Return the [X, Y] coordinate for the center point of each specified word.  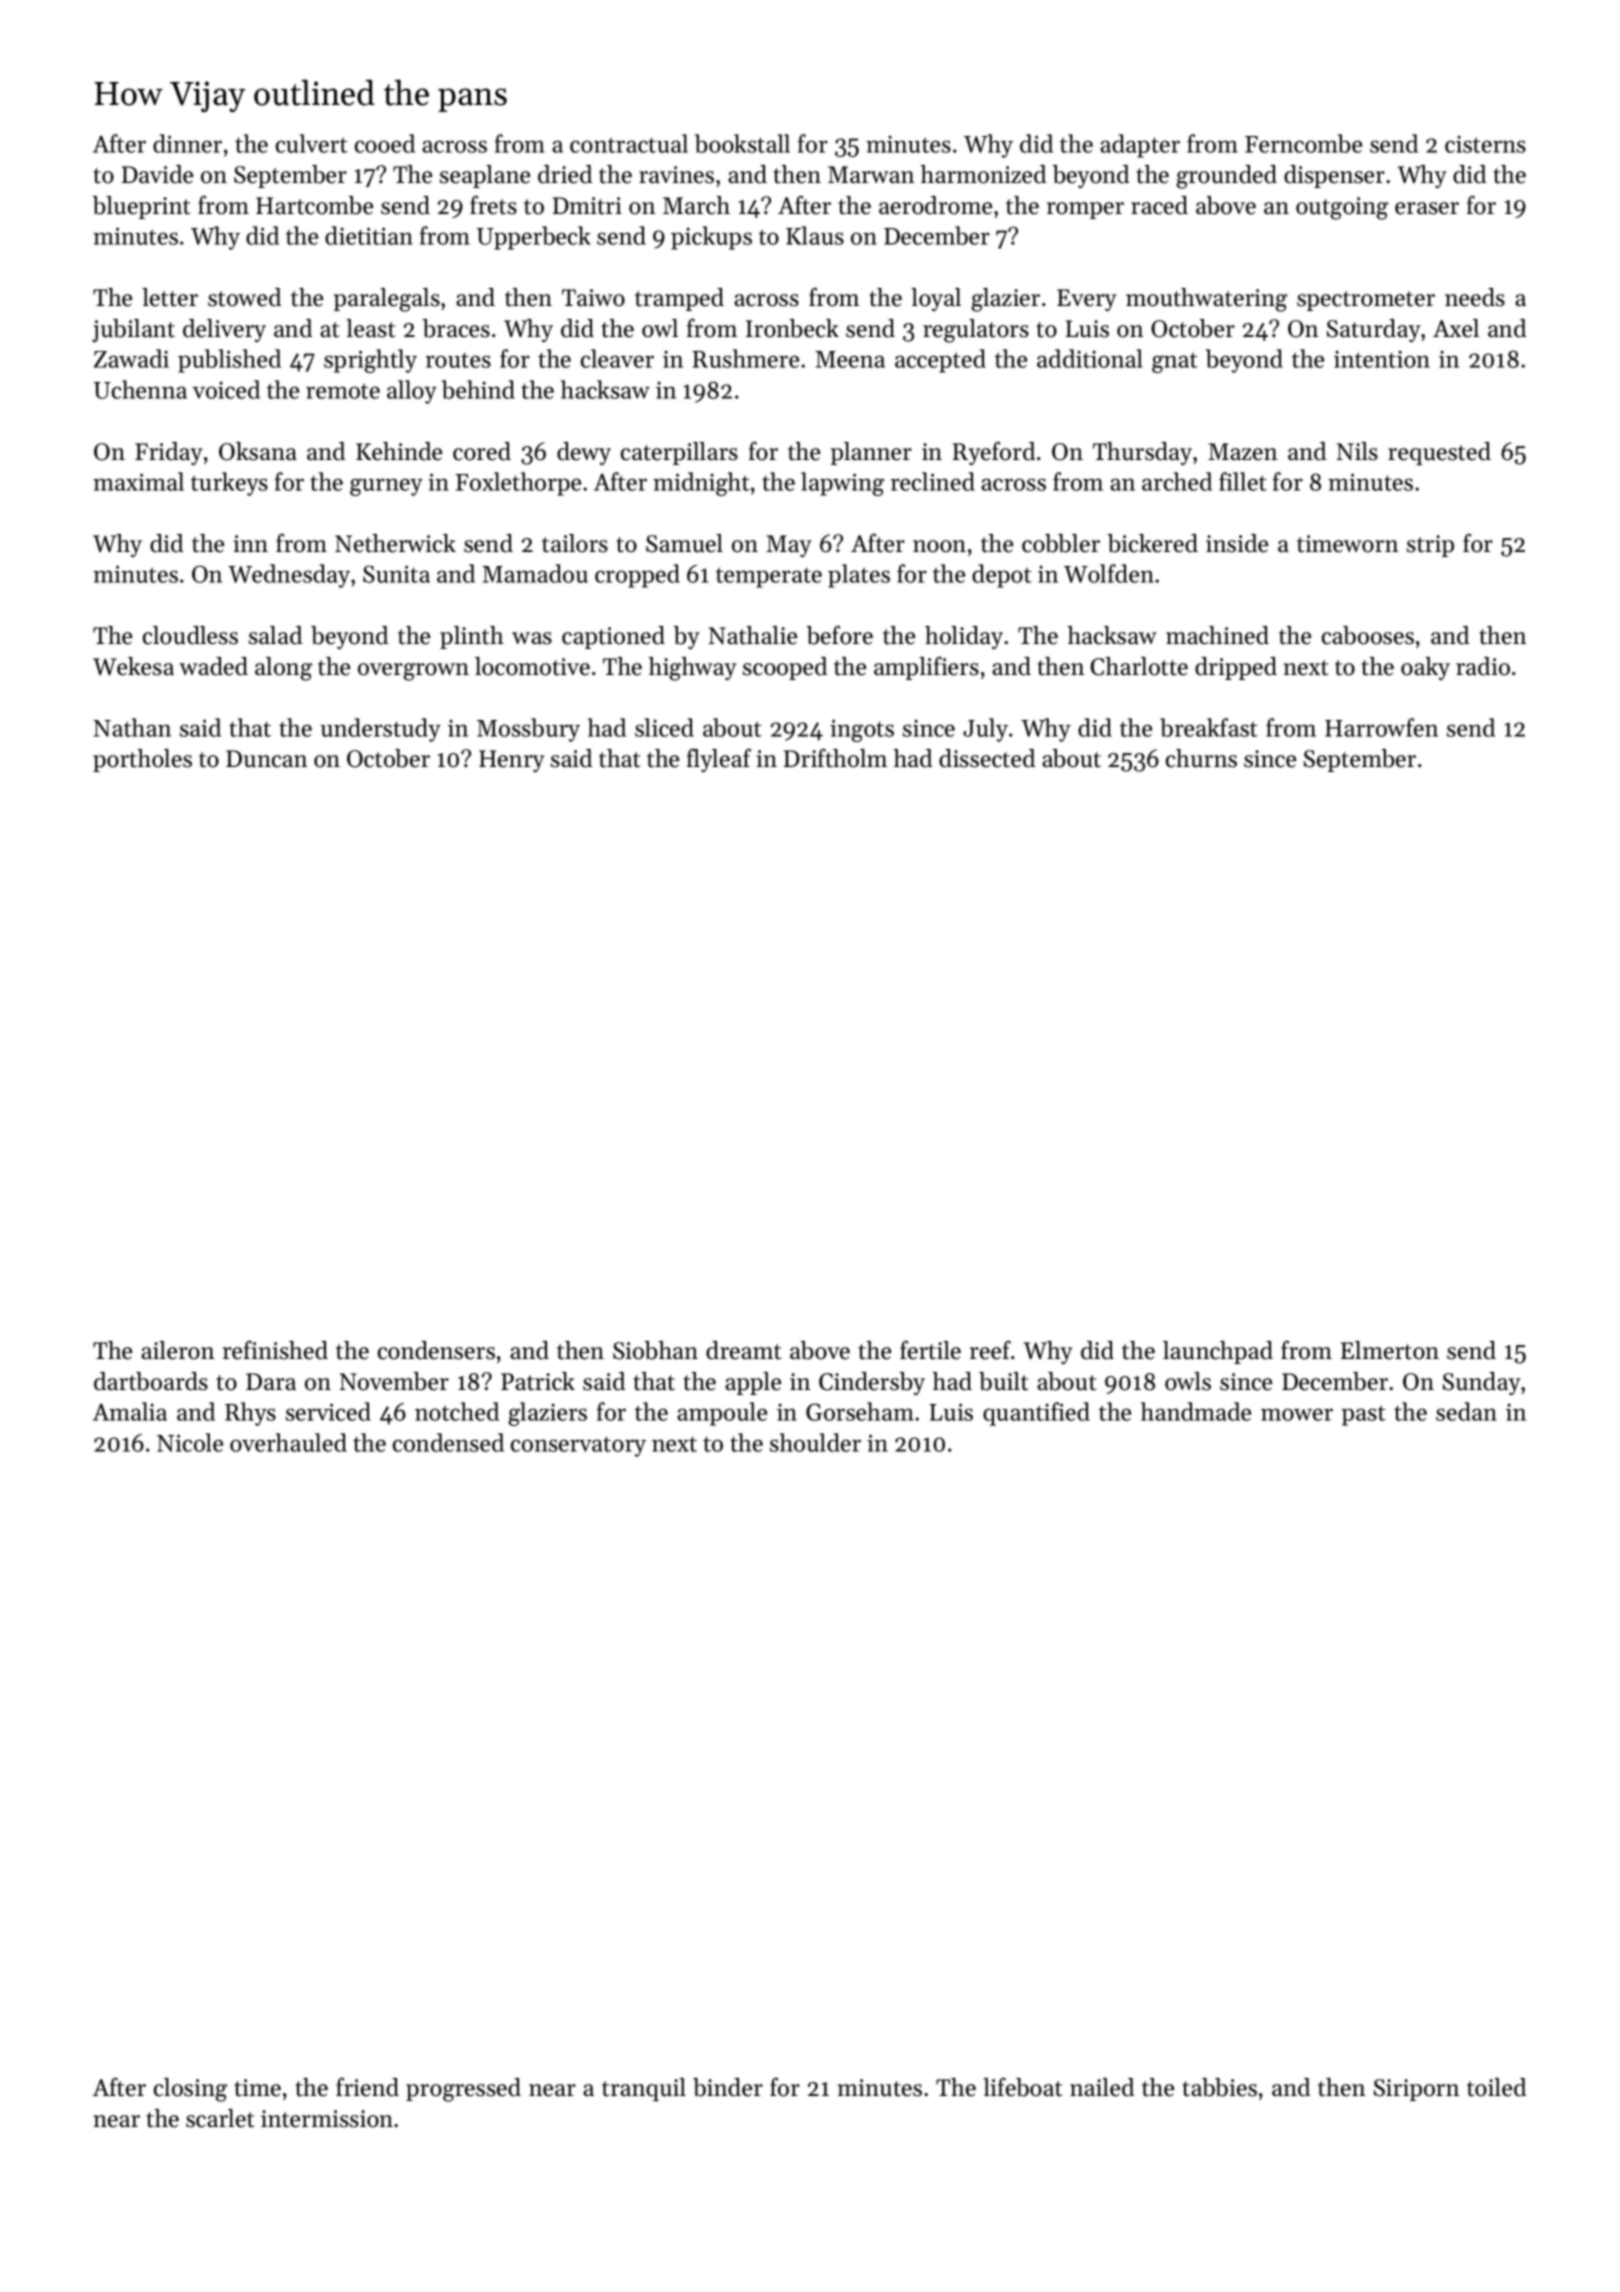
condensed [448, 1442]
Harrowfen [1381, 727]
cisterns [1485, 144]
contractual [629, 143]
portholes [142, 760]
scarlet [220, 2118]
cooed [385, 143]
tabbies [1219, 2087]
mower [1297, 1414]
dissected [987, 758]
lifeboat [1022, 2087]
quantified [1036, 1414]
